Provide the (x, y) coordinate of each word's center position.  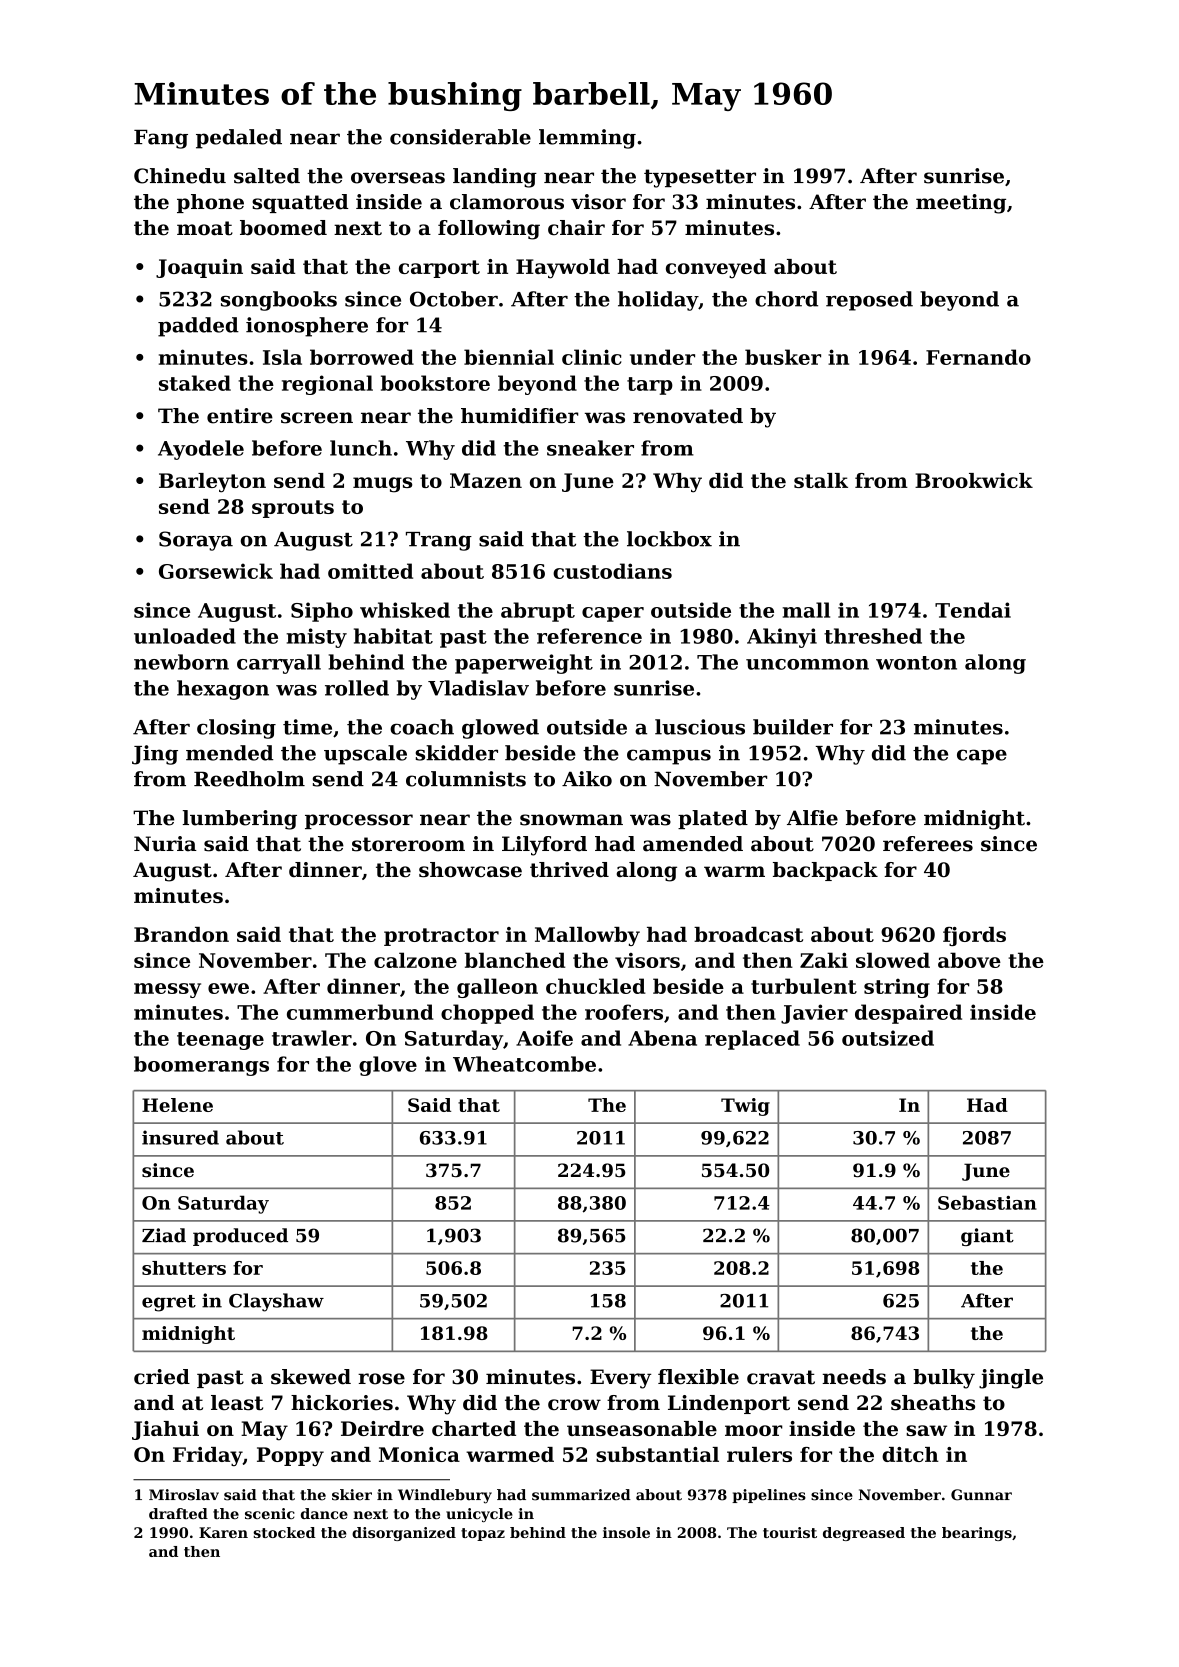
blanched (515, 960)
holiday (658, 301)
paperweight (524, 664)
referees (928, 844)
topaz (483, 1534)
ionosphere (307, 327)
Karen (223, 1532)
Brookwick (974, 480)
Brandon (181, 934)
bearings (977, 1534)
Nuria (165, 844)
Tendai (973, 610)
